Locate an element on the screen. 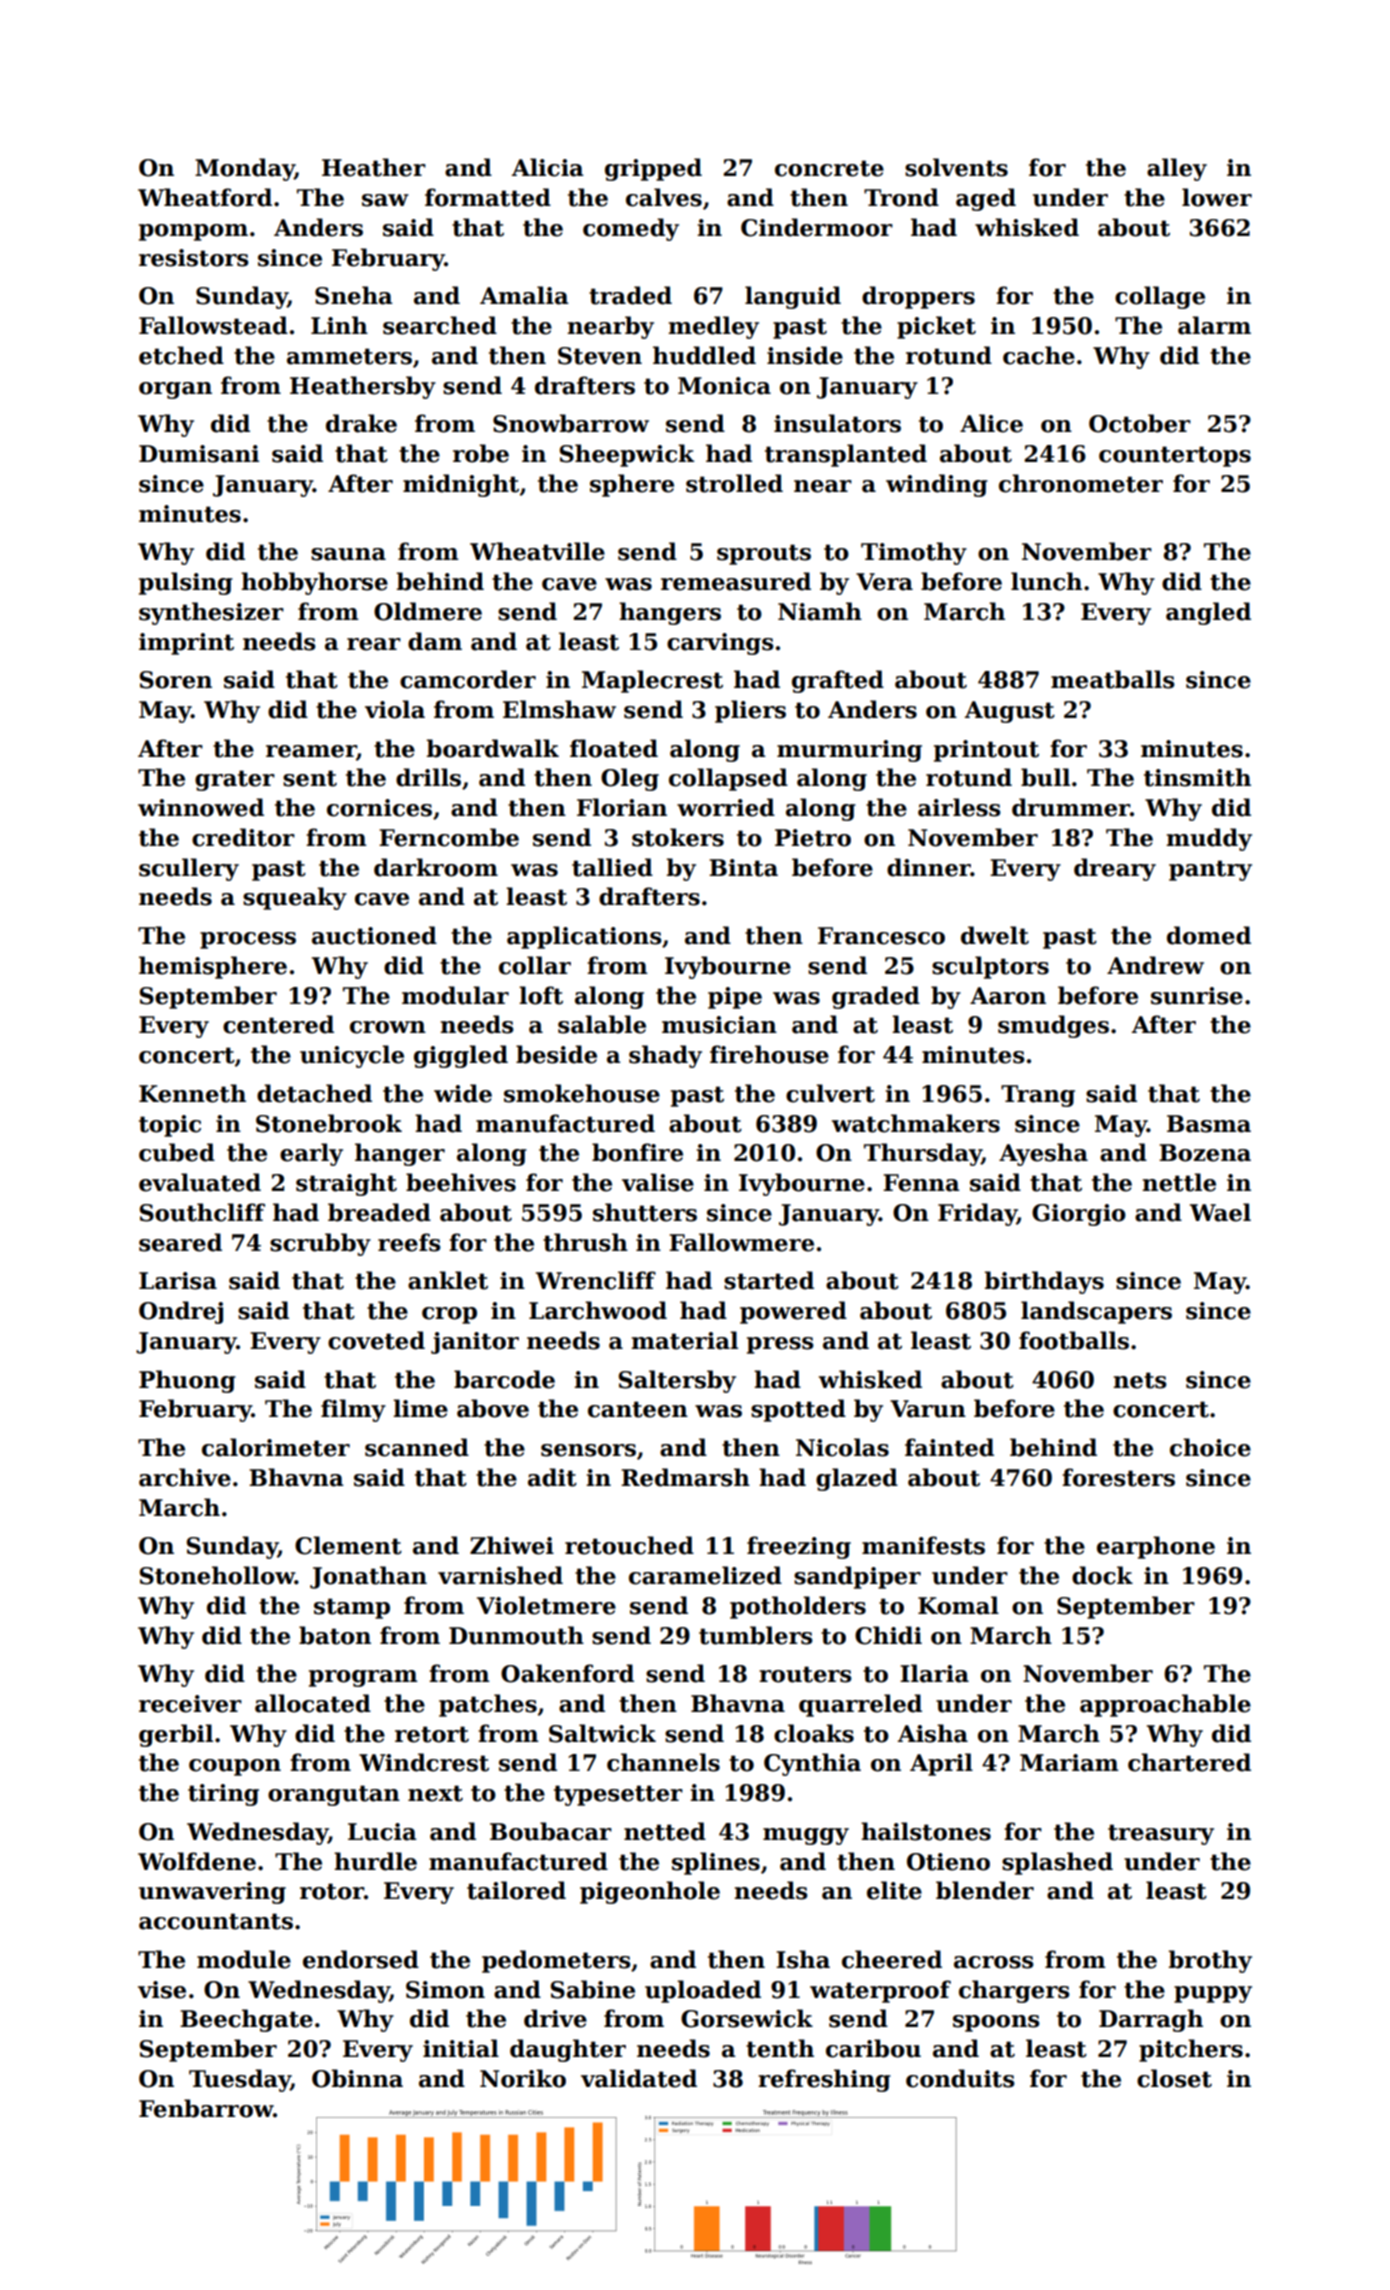 This screenshot has width=1390, height=2290. endorsed is located at coordinates (361, 1959).
